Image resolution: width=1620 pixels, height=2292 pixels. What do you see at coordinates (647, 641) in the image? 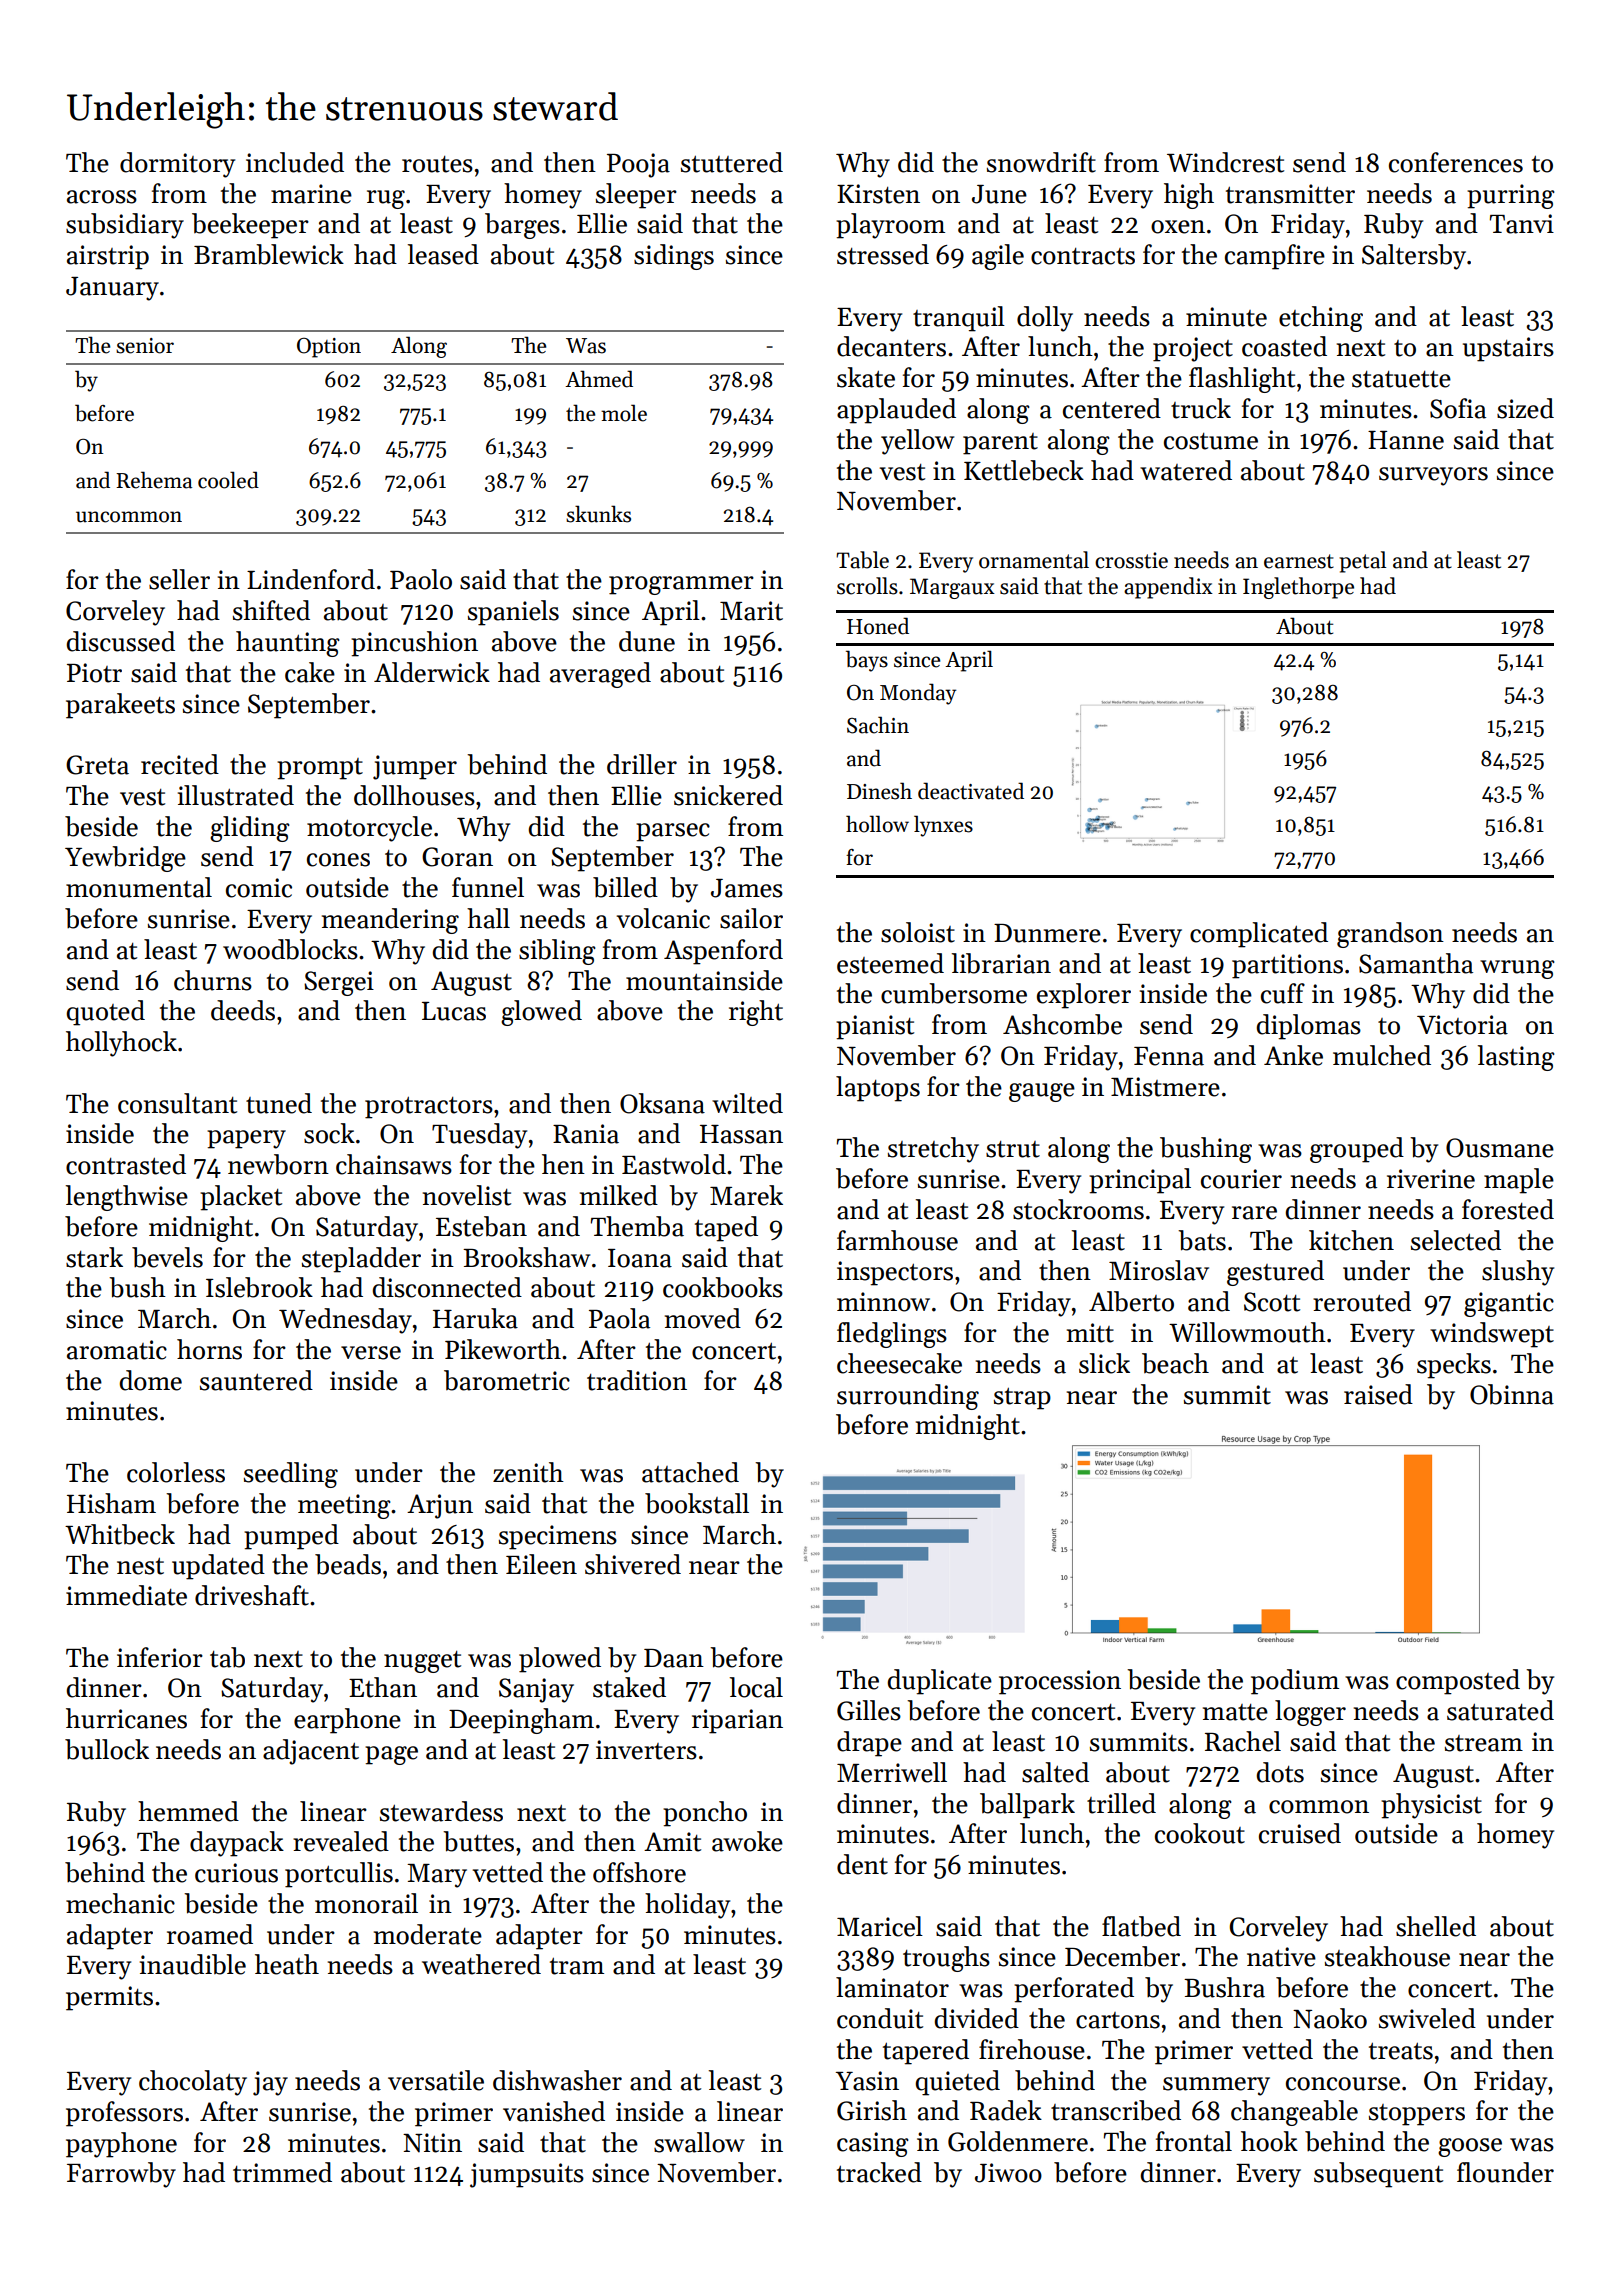
I see `dune` at bounding box center [647, 641].
